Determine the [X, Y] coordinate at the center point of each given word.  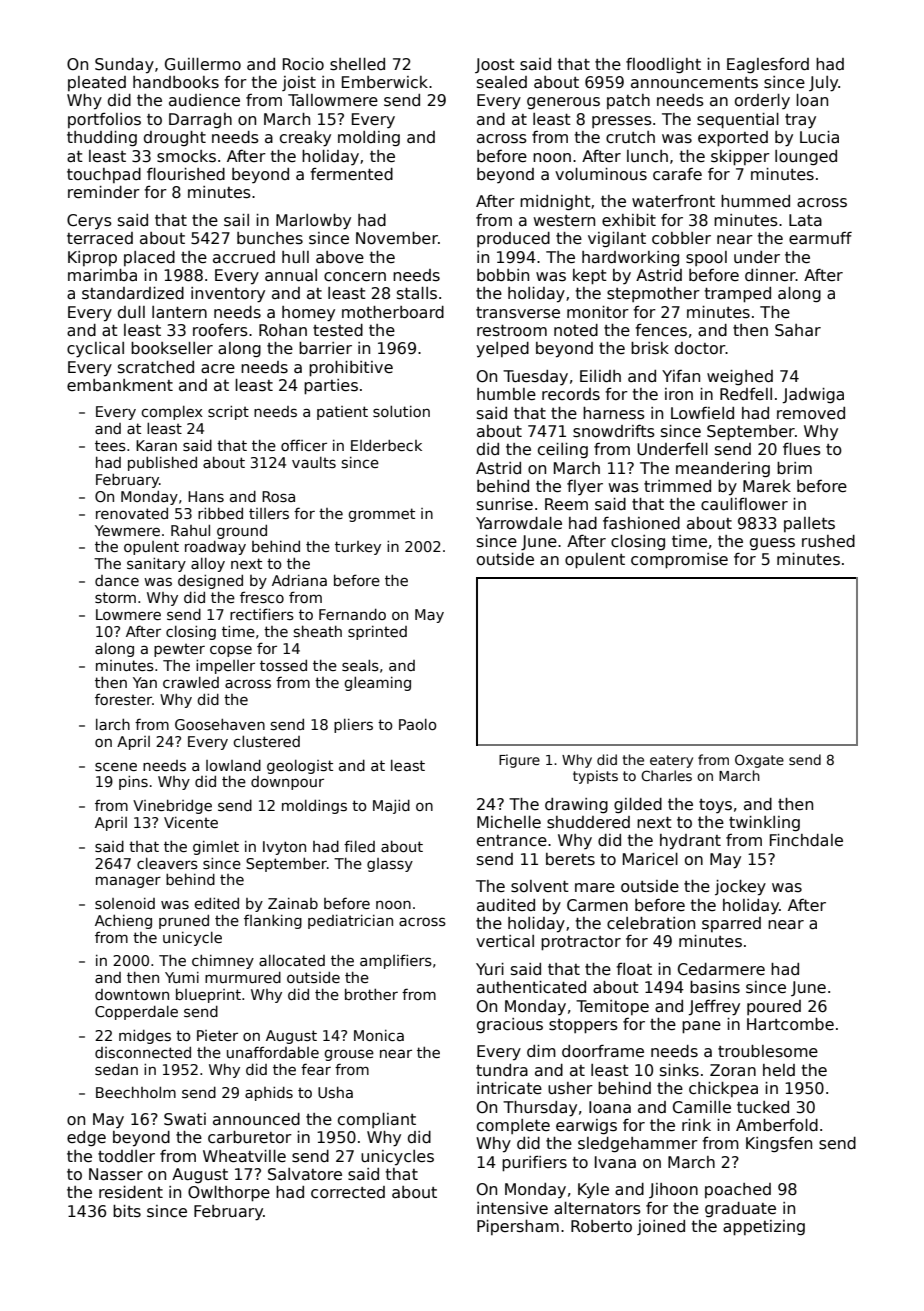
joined [661, 1227]
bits [127, 1211]
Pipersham [518, 1227]
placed [149, 258]
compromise [679, 561]
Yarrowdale [519, 523]
